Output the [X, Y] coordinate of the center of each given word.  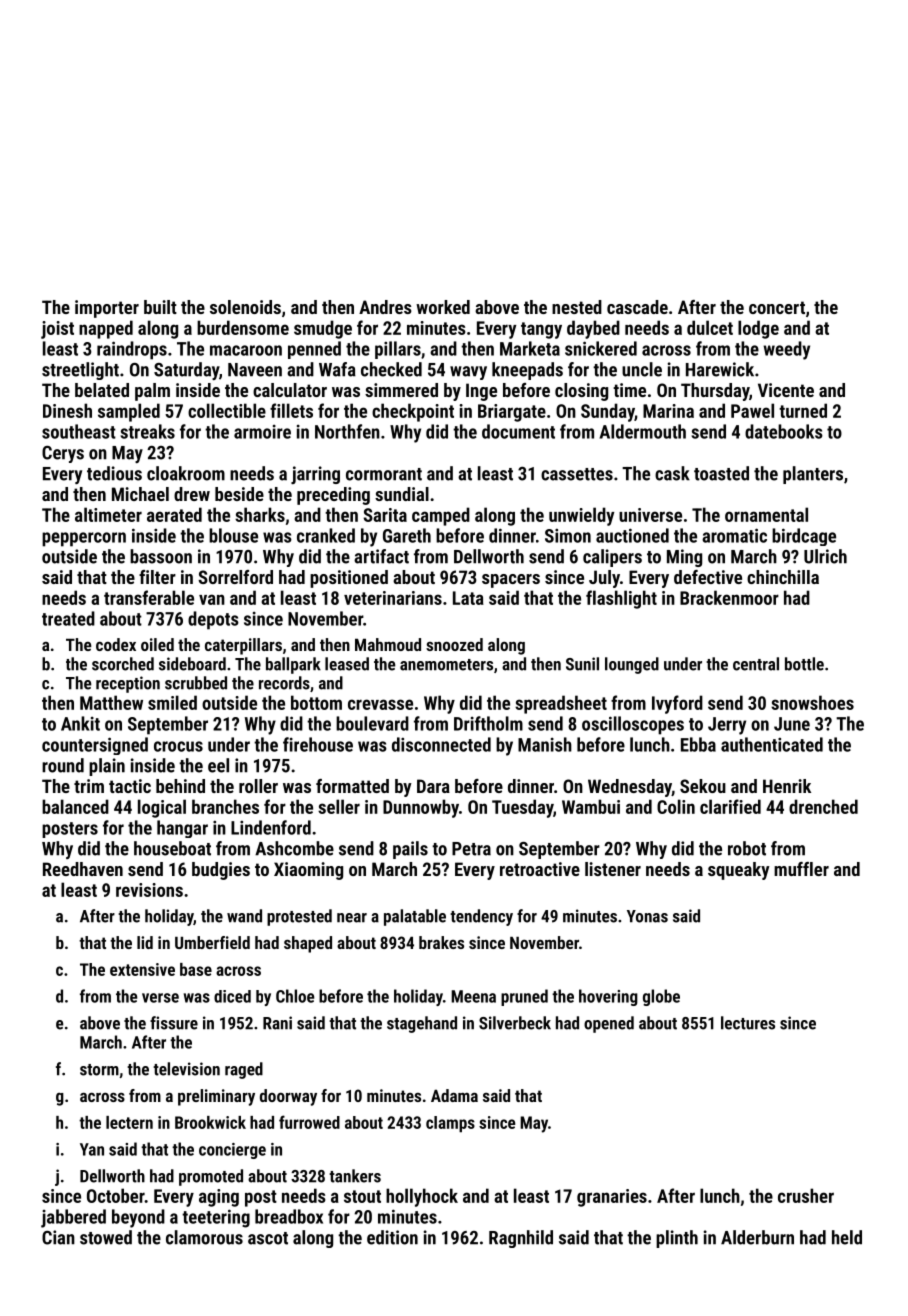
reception [128, 684]
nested [577, 307]
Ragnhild [521, 1239]
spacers [511, 581]
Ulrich [825, 556]
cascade [637, 307]
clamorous [204, 1237]
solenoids [245, 307]
